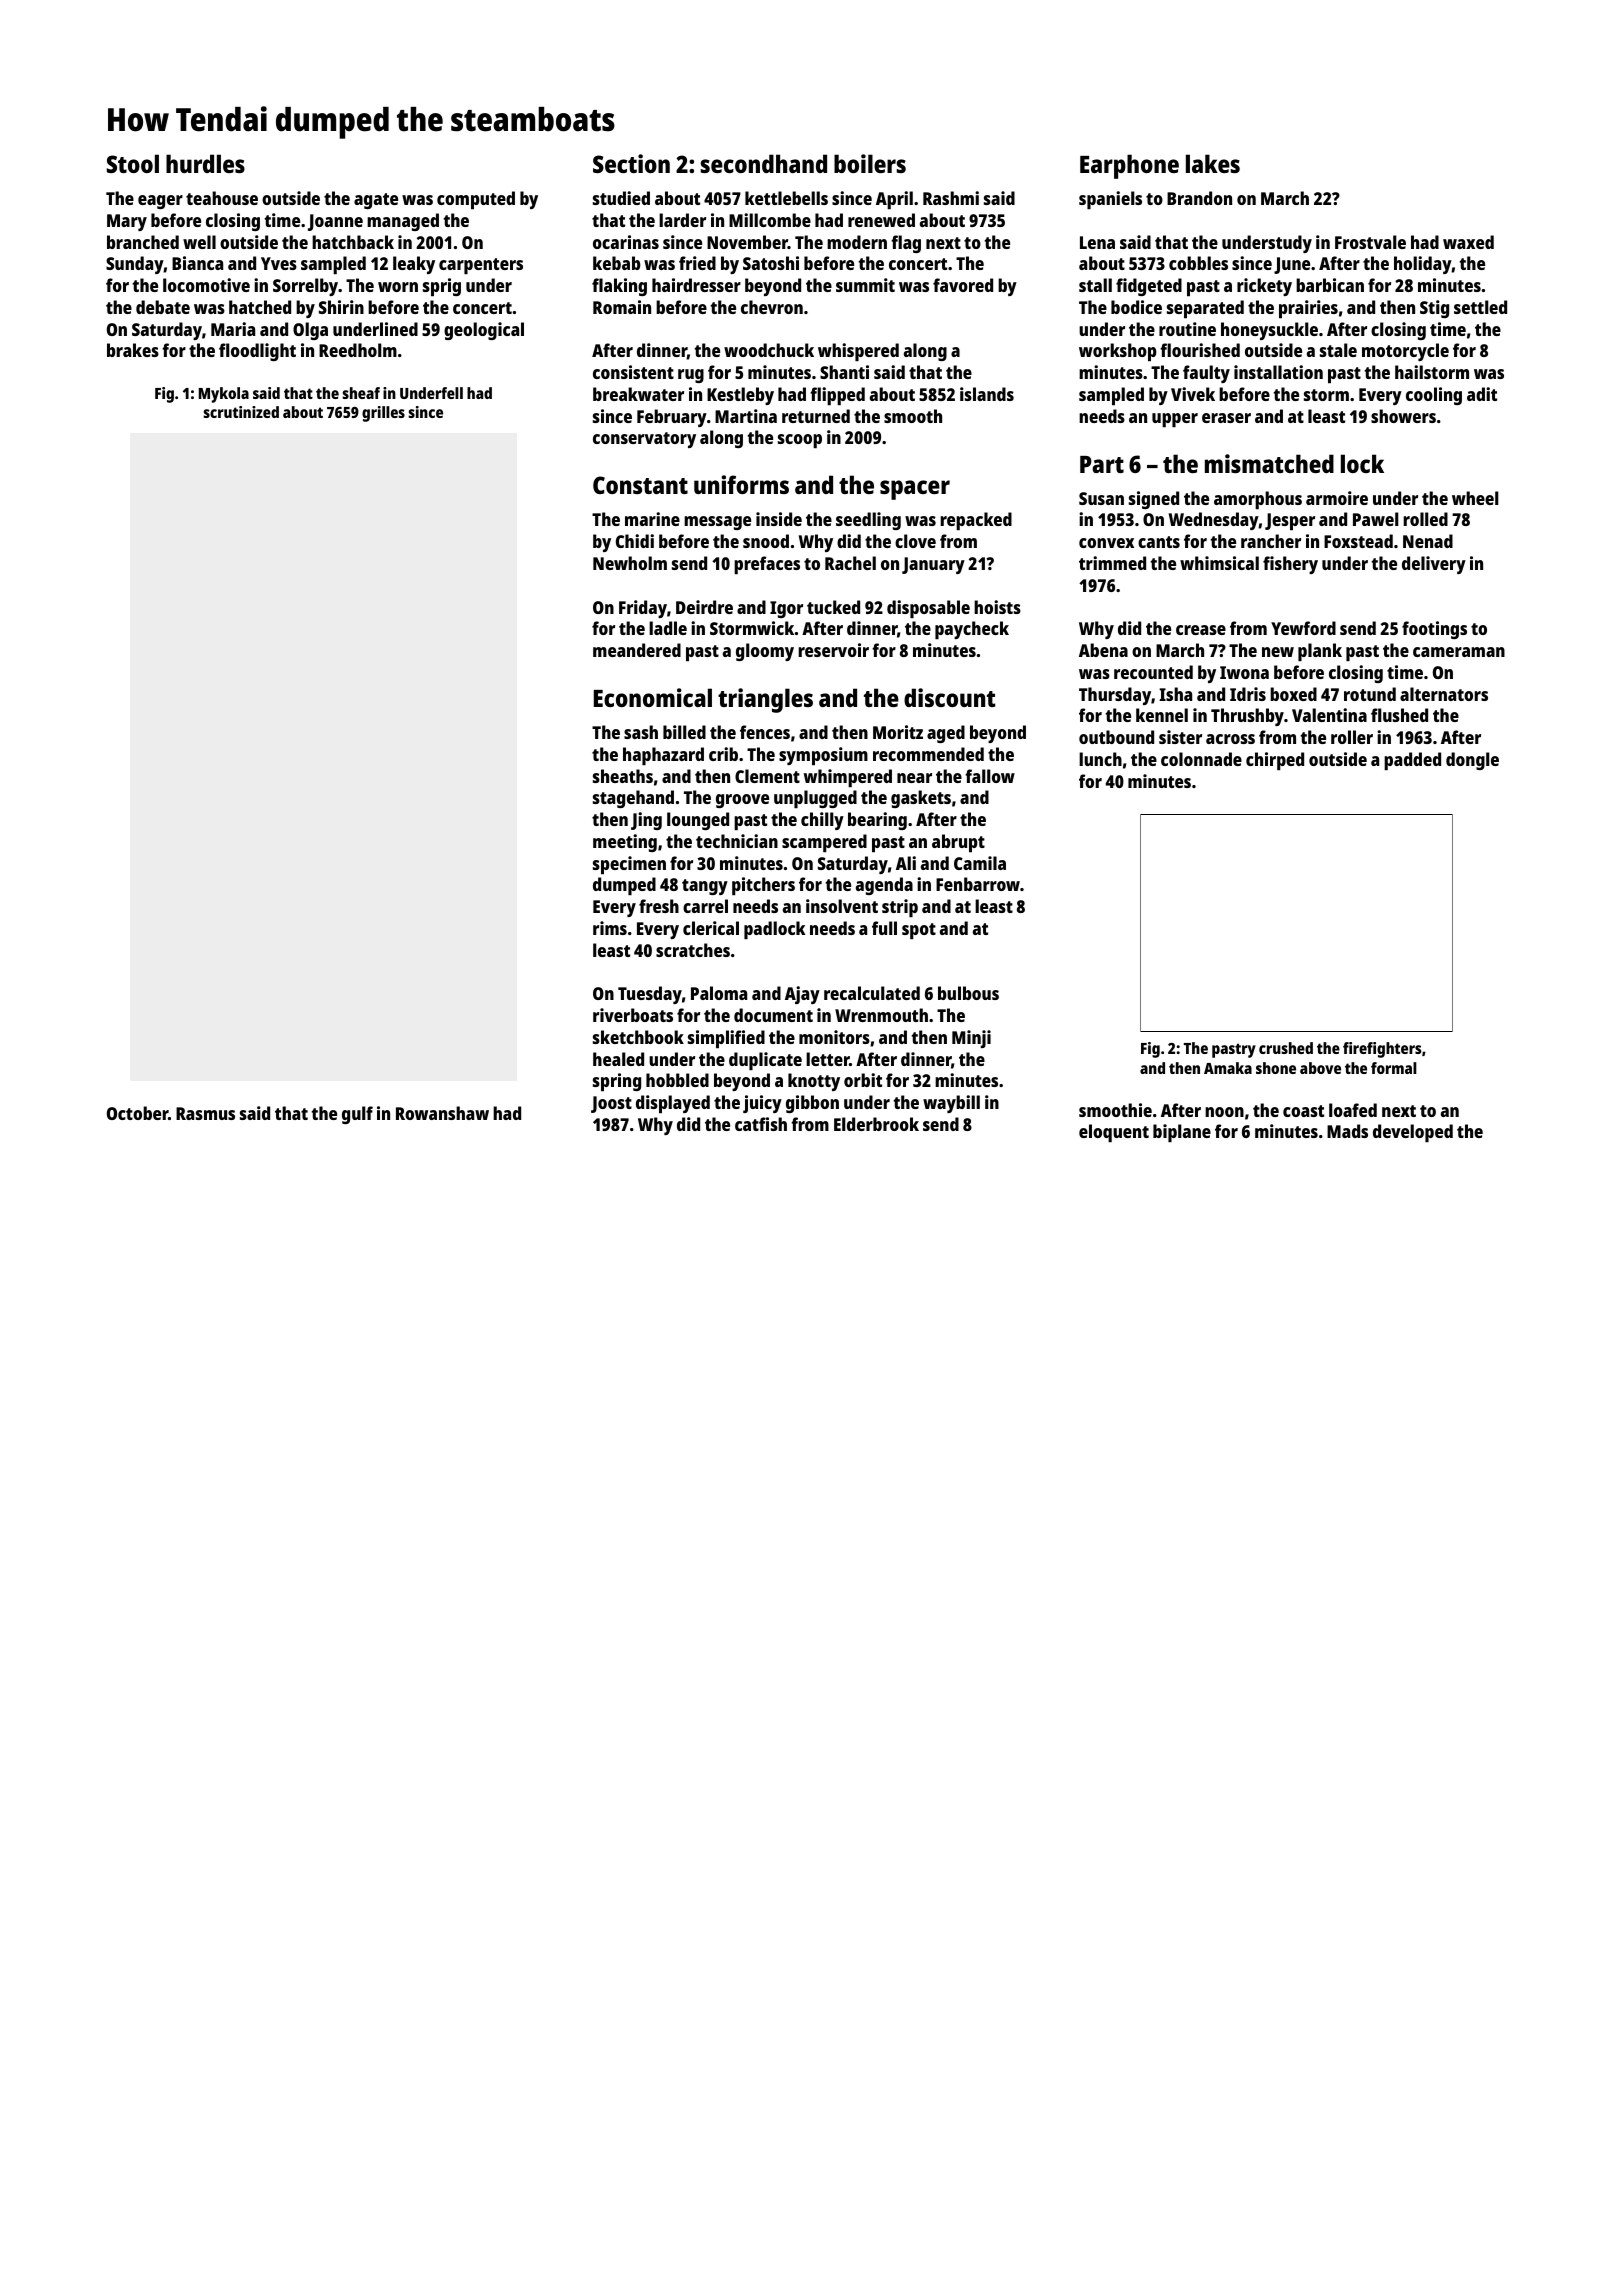  I want to click on trimmed, so click(1112, 563).
